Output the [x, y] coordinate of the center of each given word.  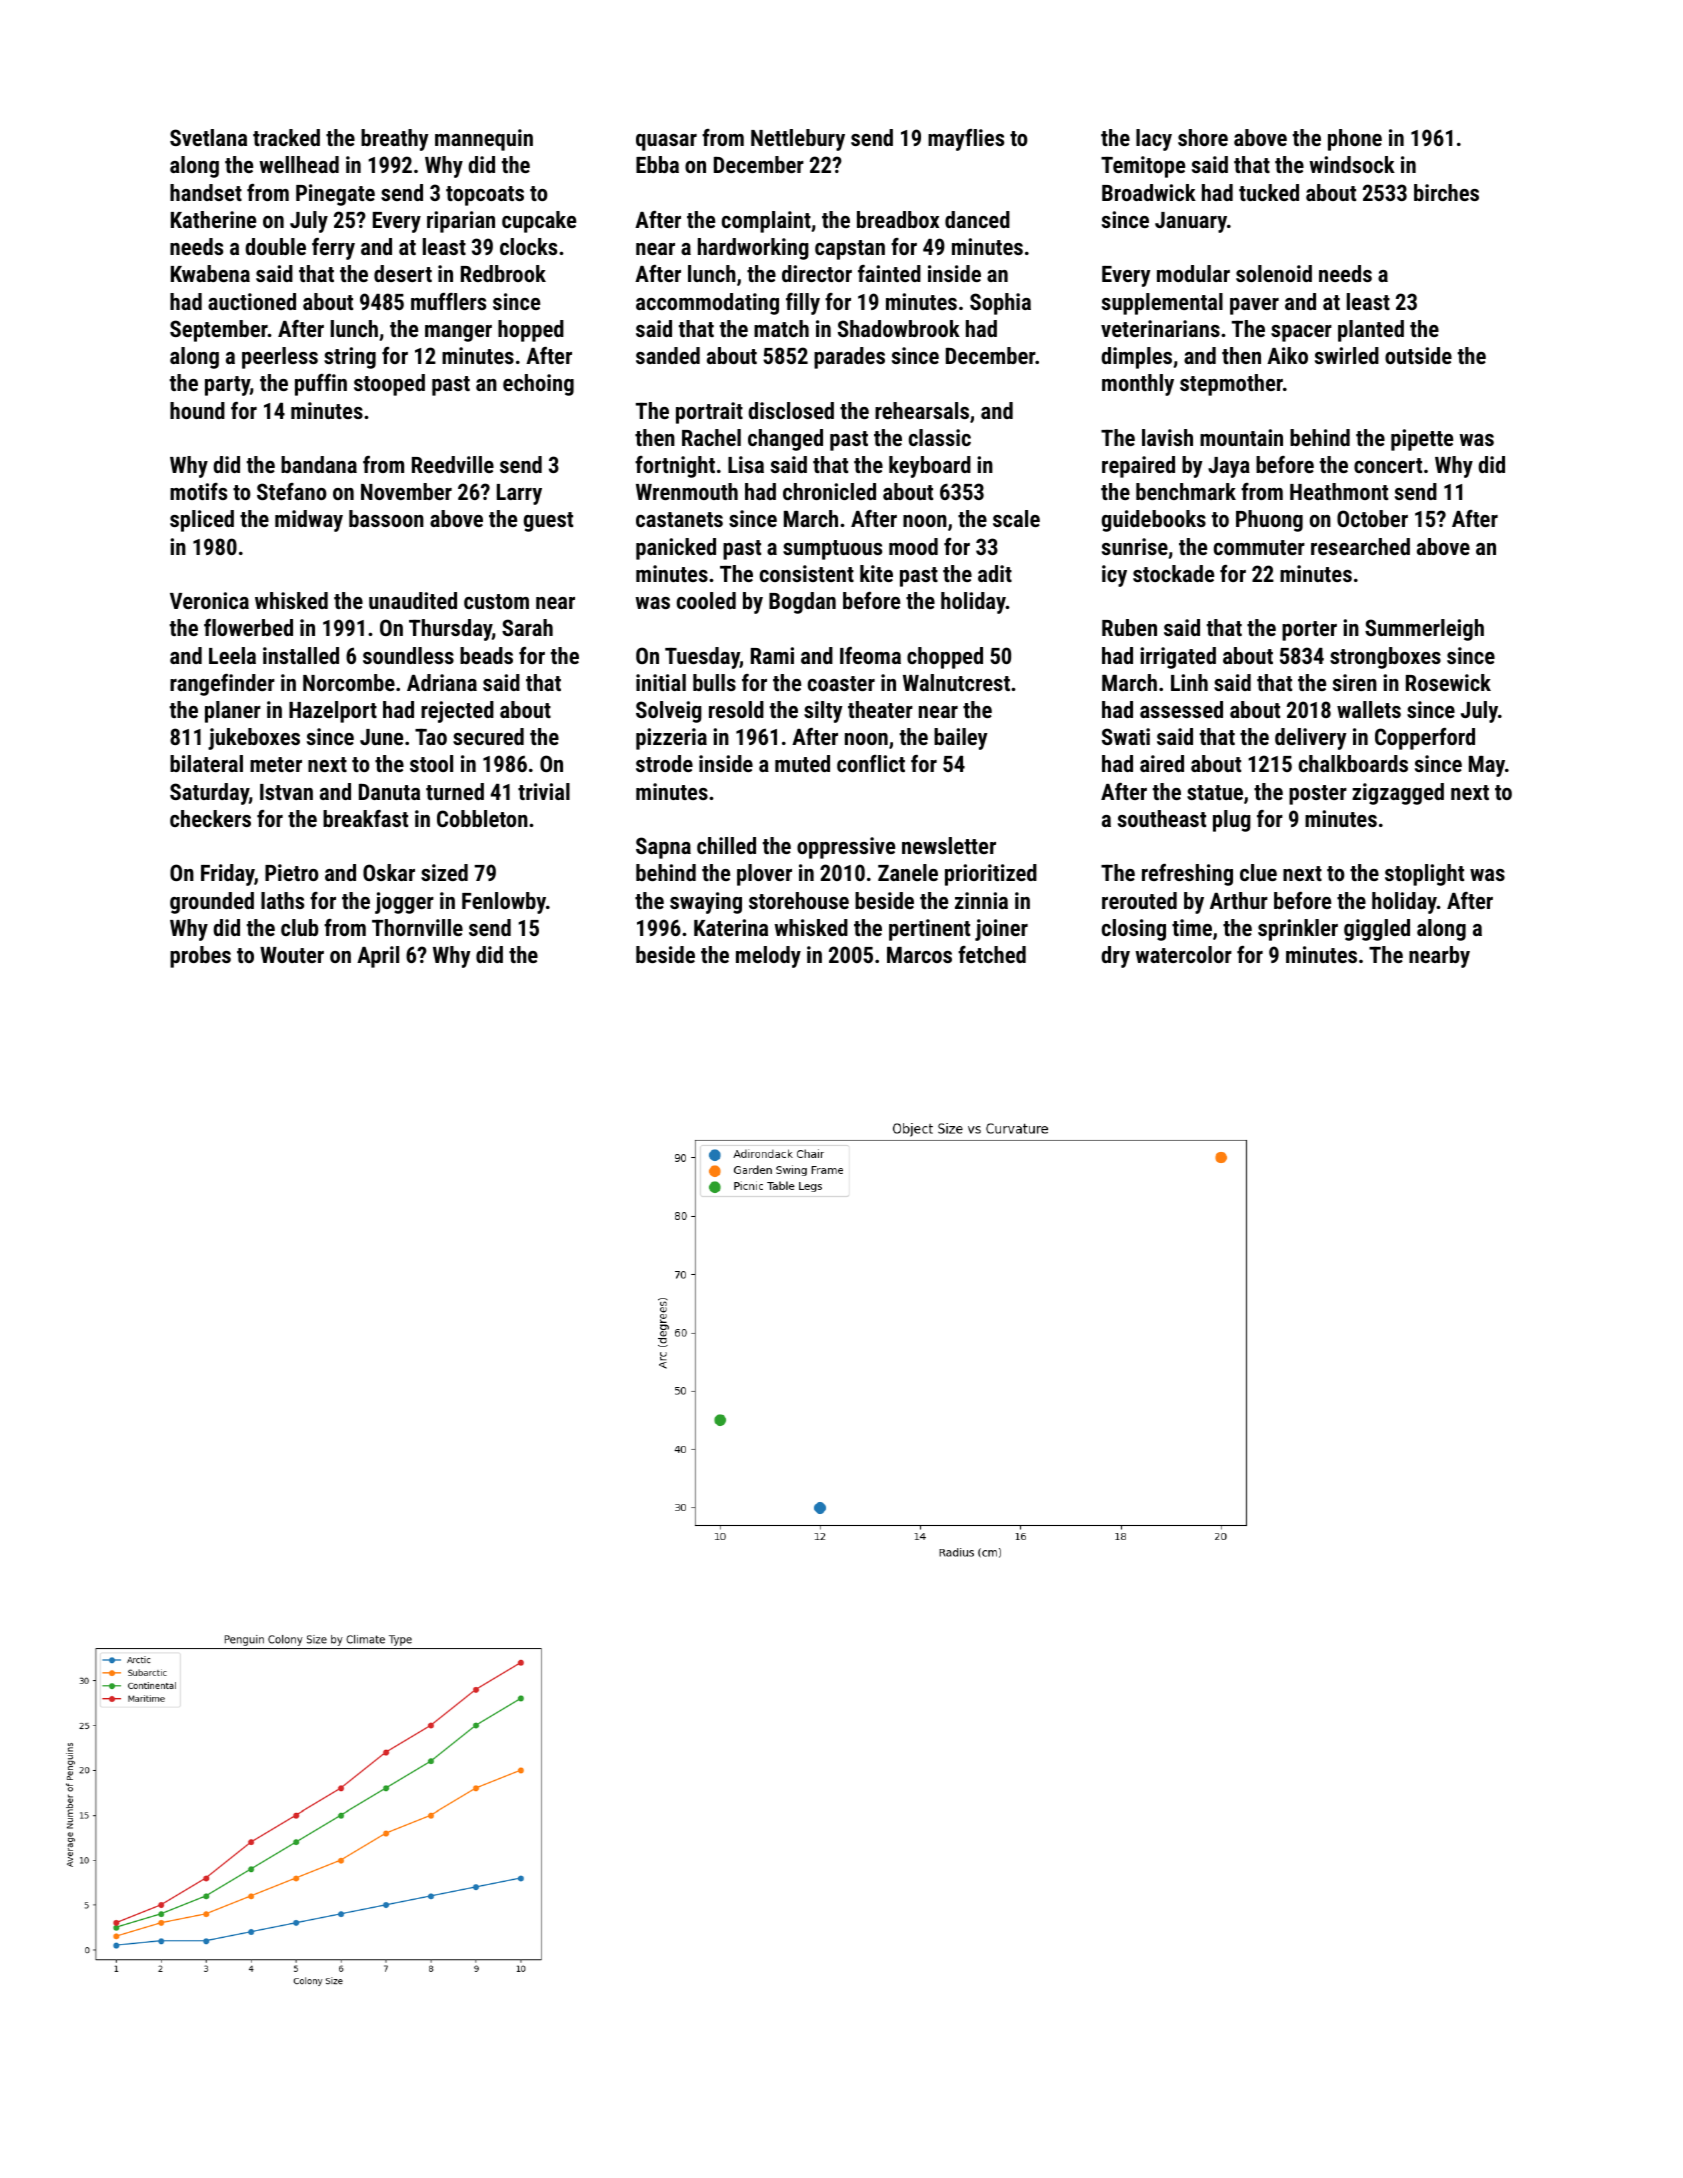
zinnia [981, 900]
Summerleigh [1424, 630]
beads [486, 655]
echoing [538, 385]
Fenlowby [504, 903]
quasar [666, 142]
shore [1203, 137]
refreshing [1187, 875]
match [781, 328]
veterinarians [1160, 328]
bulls [714, 682]
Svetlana [208, 137]
